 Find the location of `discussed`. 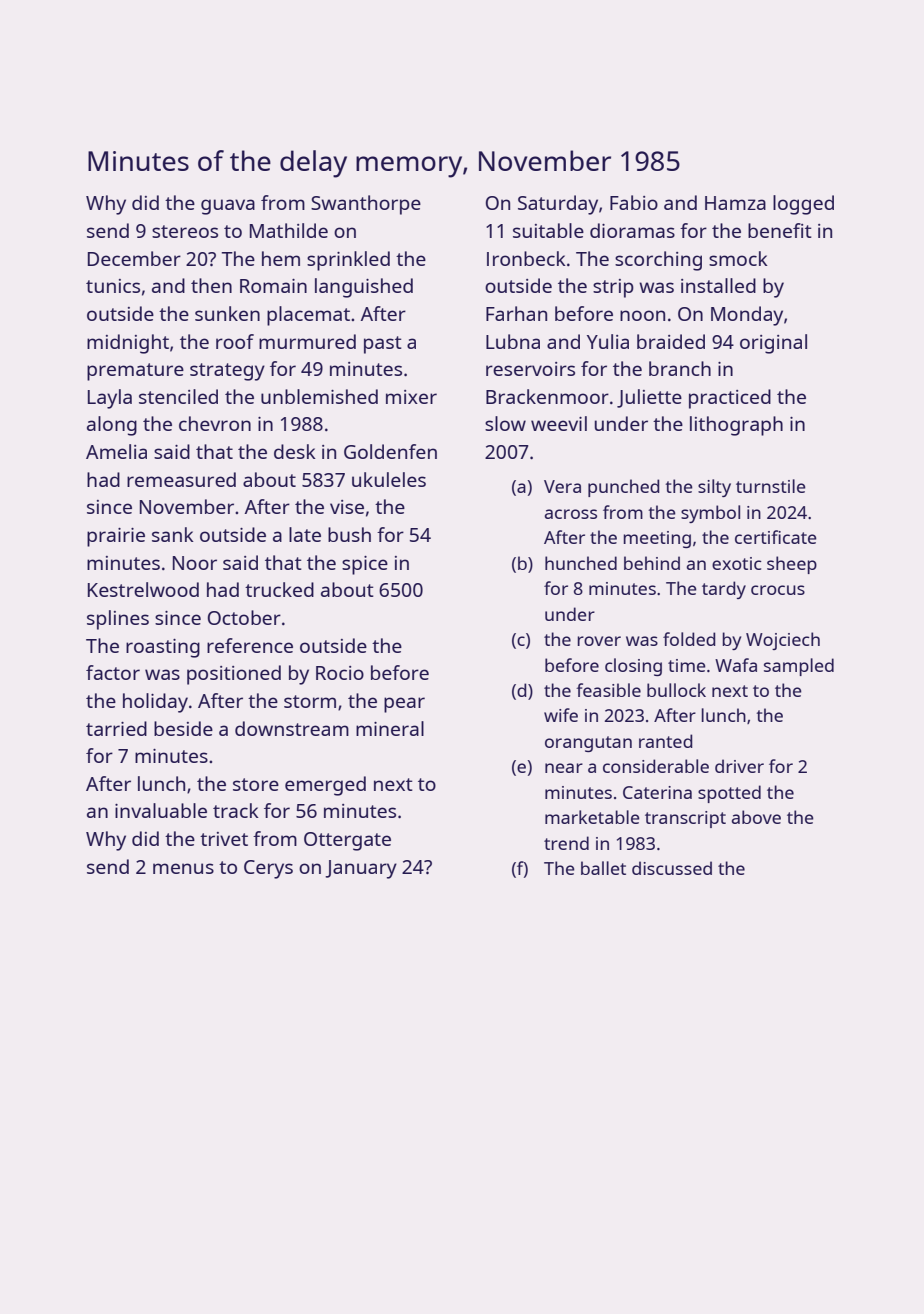

discussed is located at coordinates (672, 868).
